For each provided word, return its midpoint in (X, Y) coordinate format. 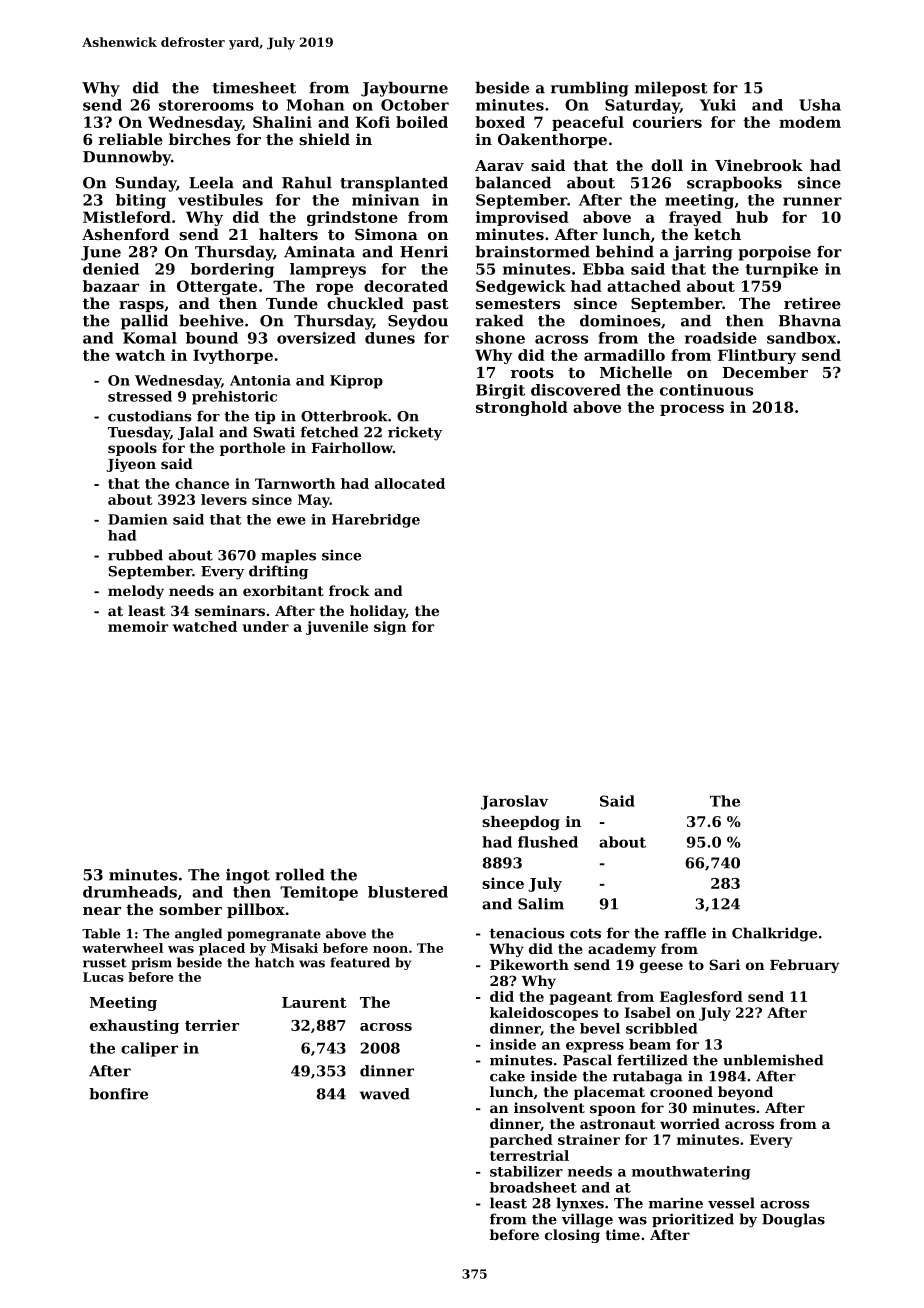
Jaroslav (514, 802)
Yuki (718, 105)
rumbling (590, 89)
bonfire (118, 1094)
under (266, 626)
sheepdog (521, 823)
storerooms (206, 105)
